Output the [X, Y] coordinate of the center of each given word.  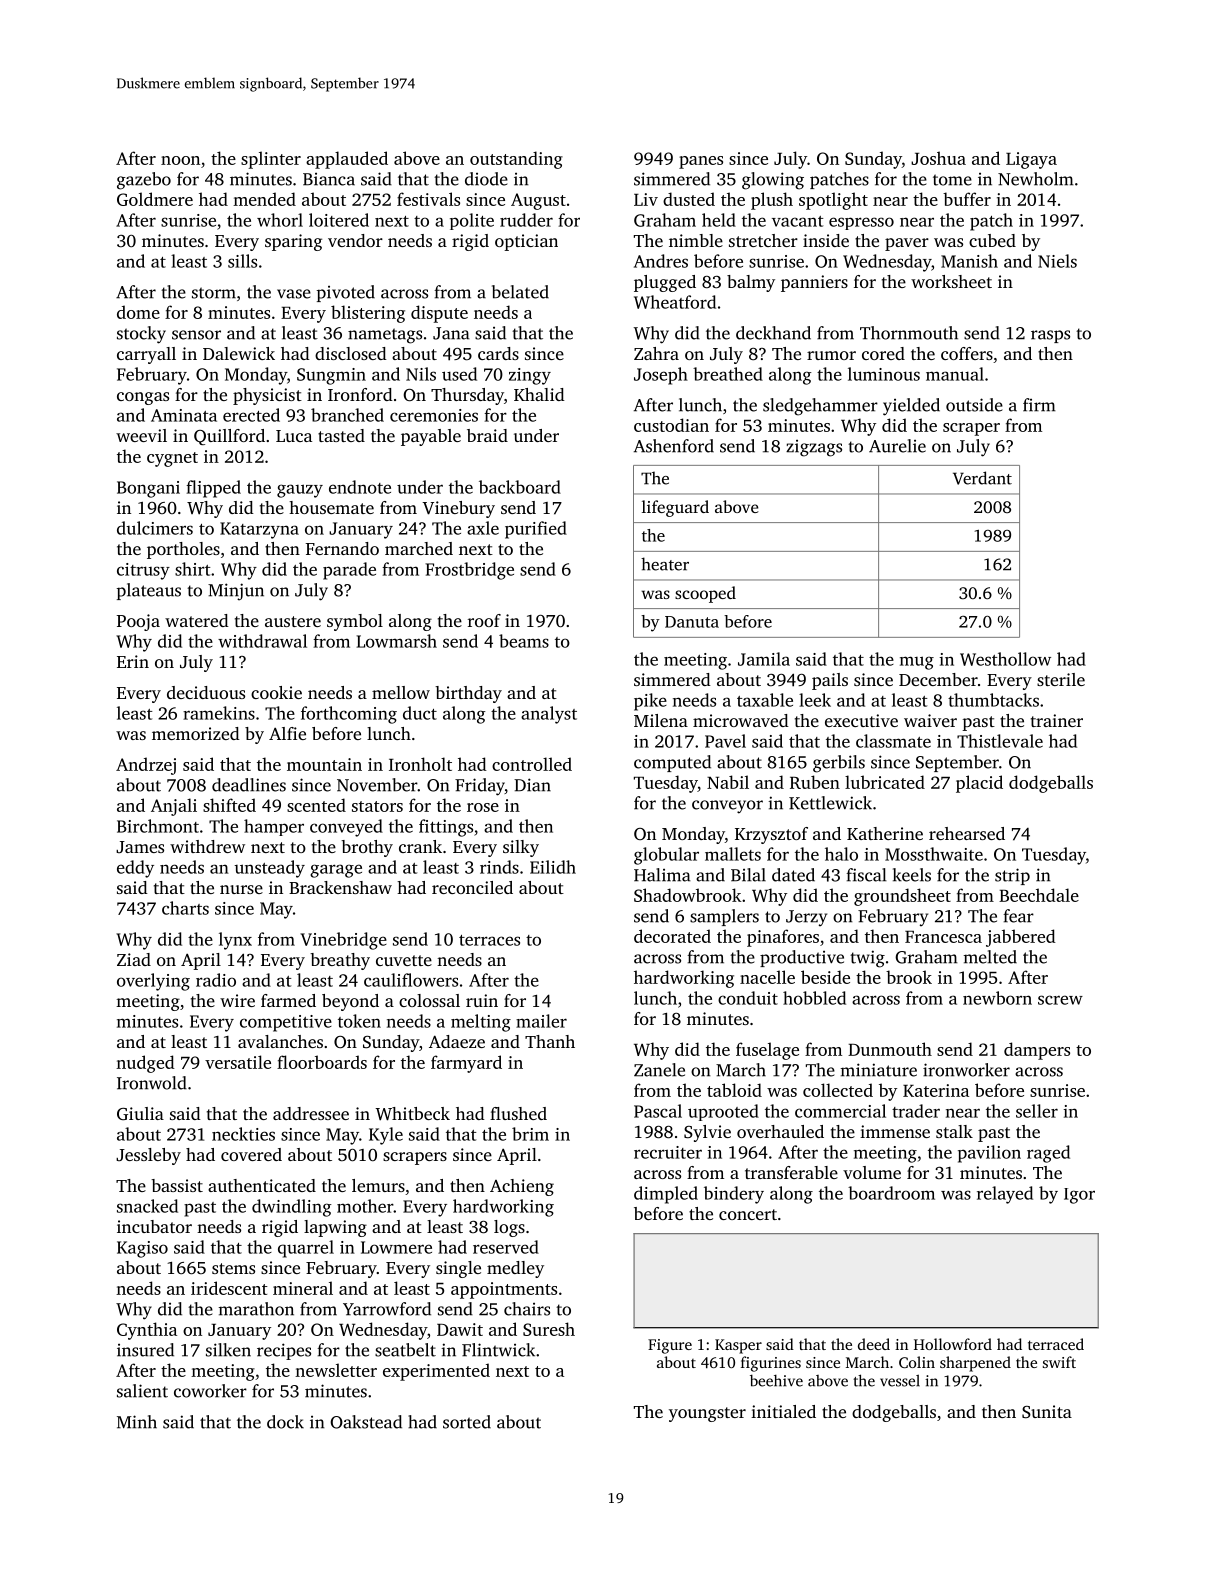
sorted [467, 1422]
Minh [137, 1422]
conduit [748, 998]
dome [138, 312]
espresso [861, 223]
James [140, 847]
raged [1048, 1154]
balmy [751, 283]
